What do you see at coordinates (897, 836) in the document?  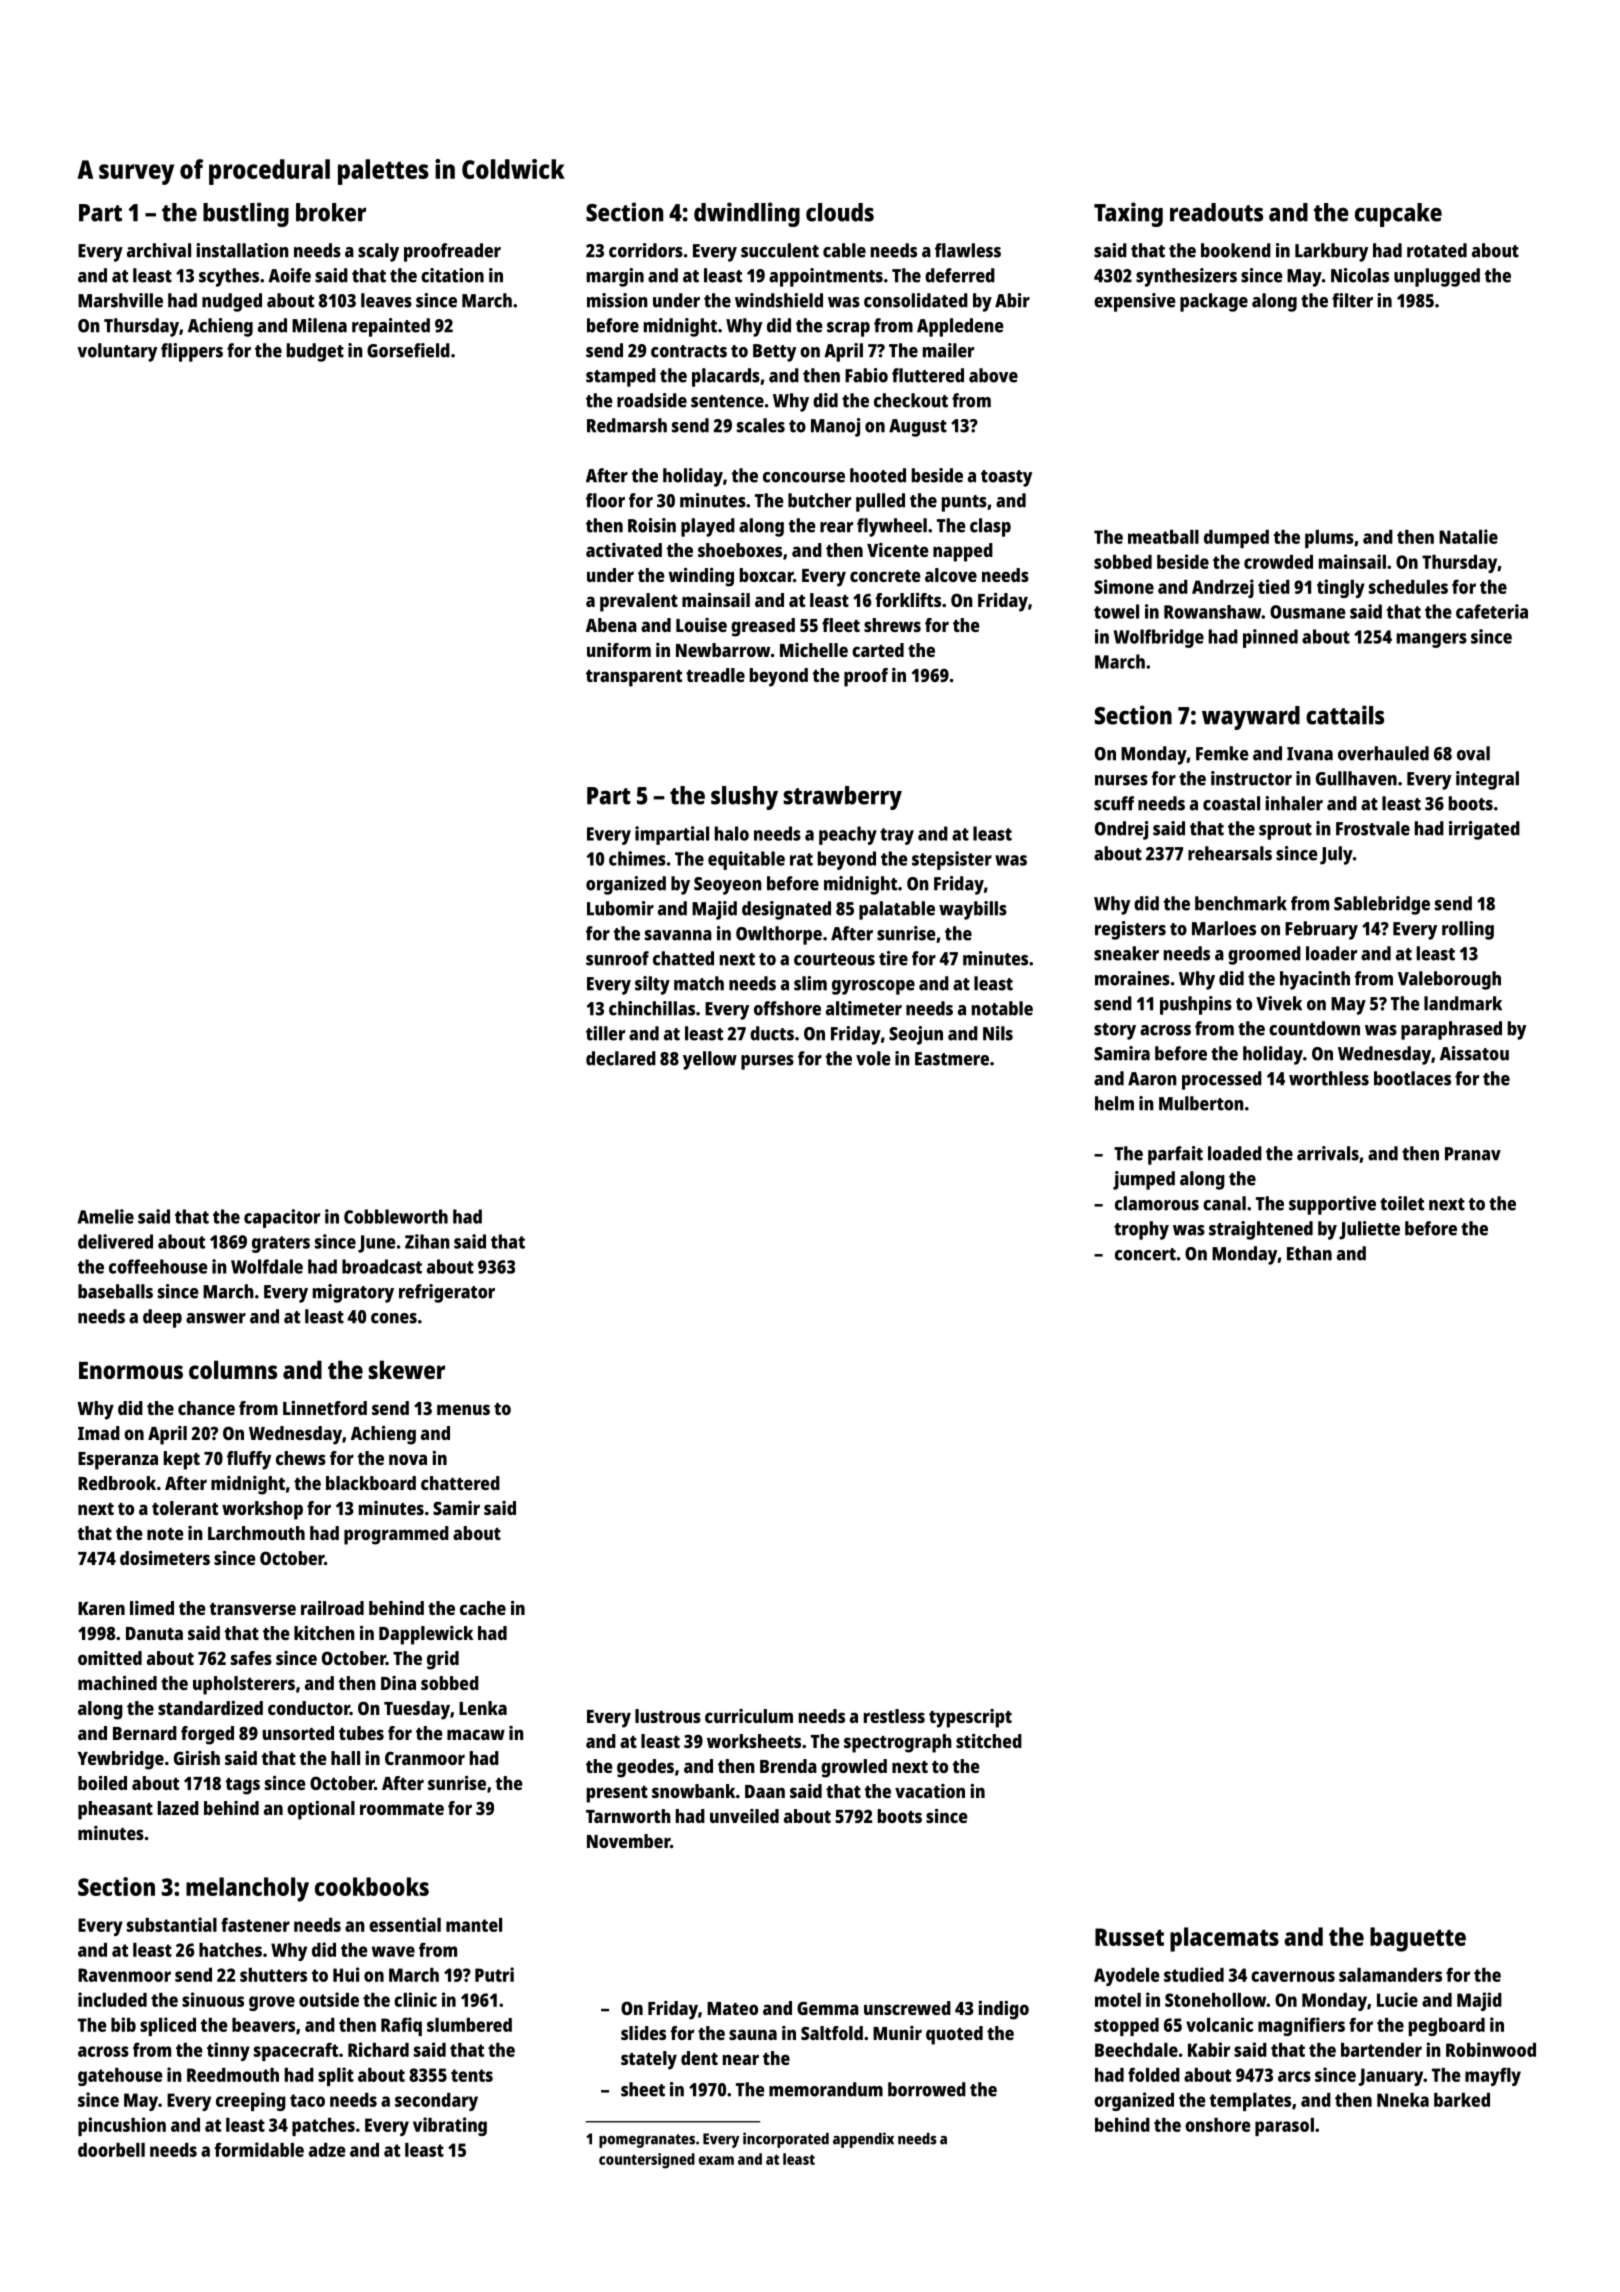 I see `tray` at bounding box center [897, 836].
